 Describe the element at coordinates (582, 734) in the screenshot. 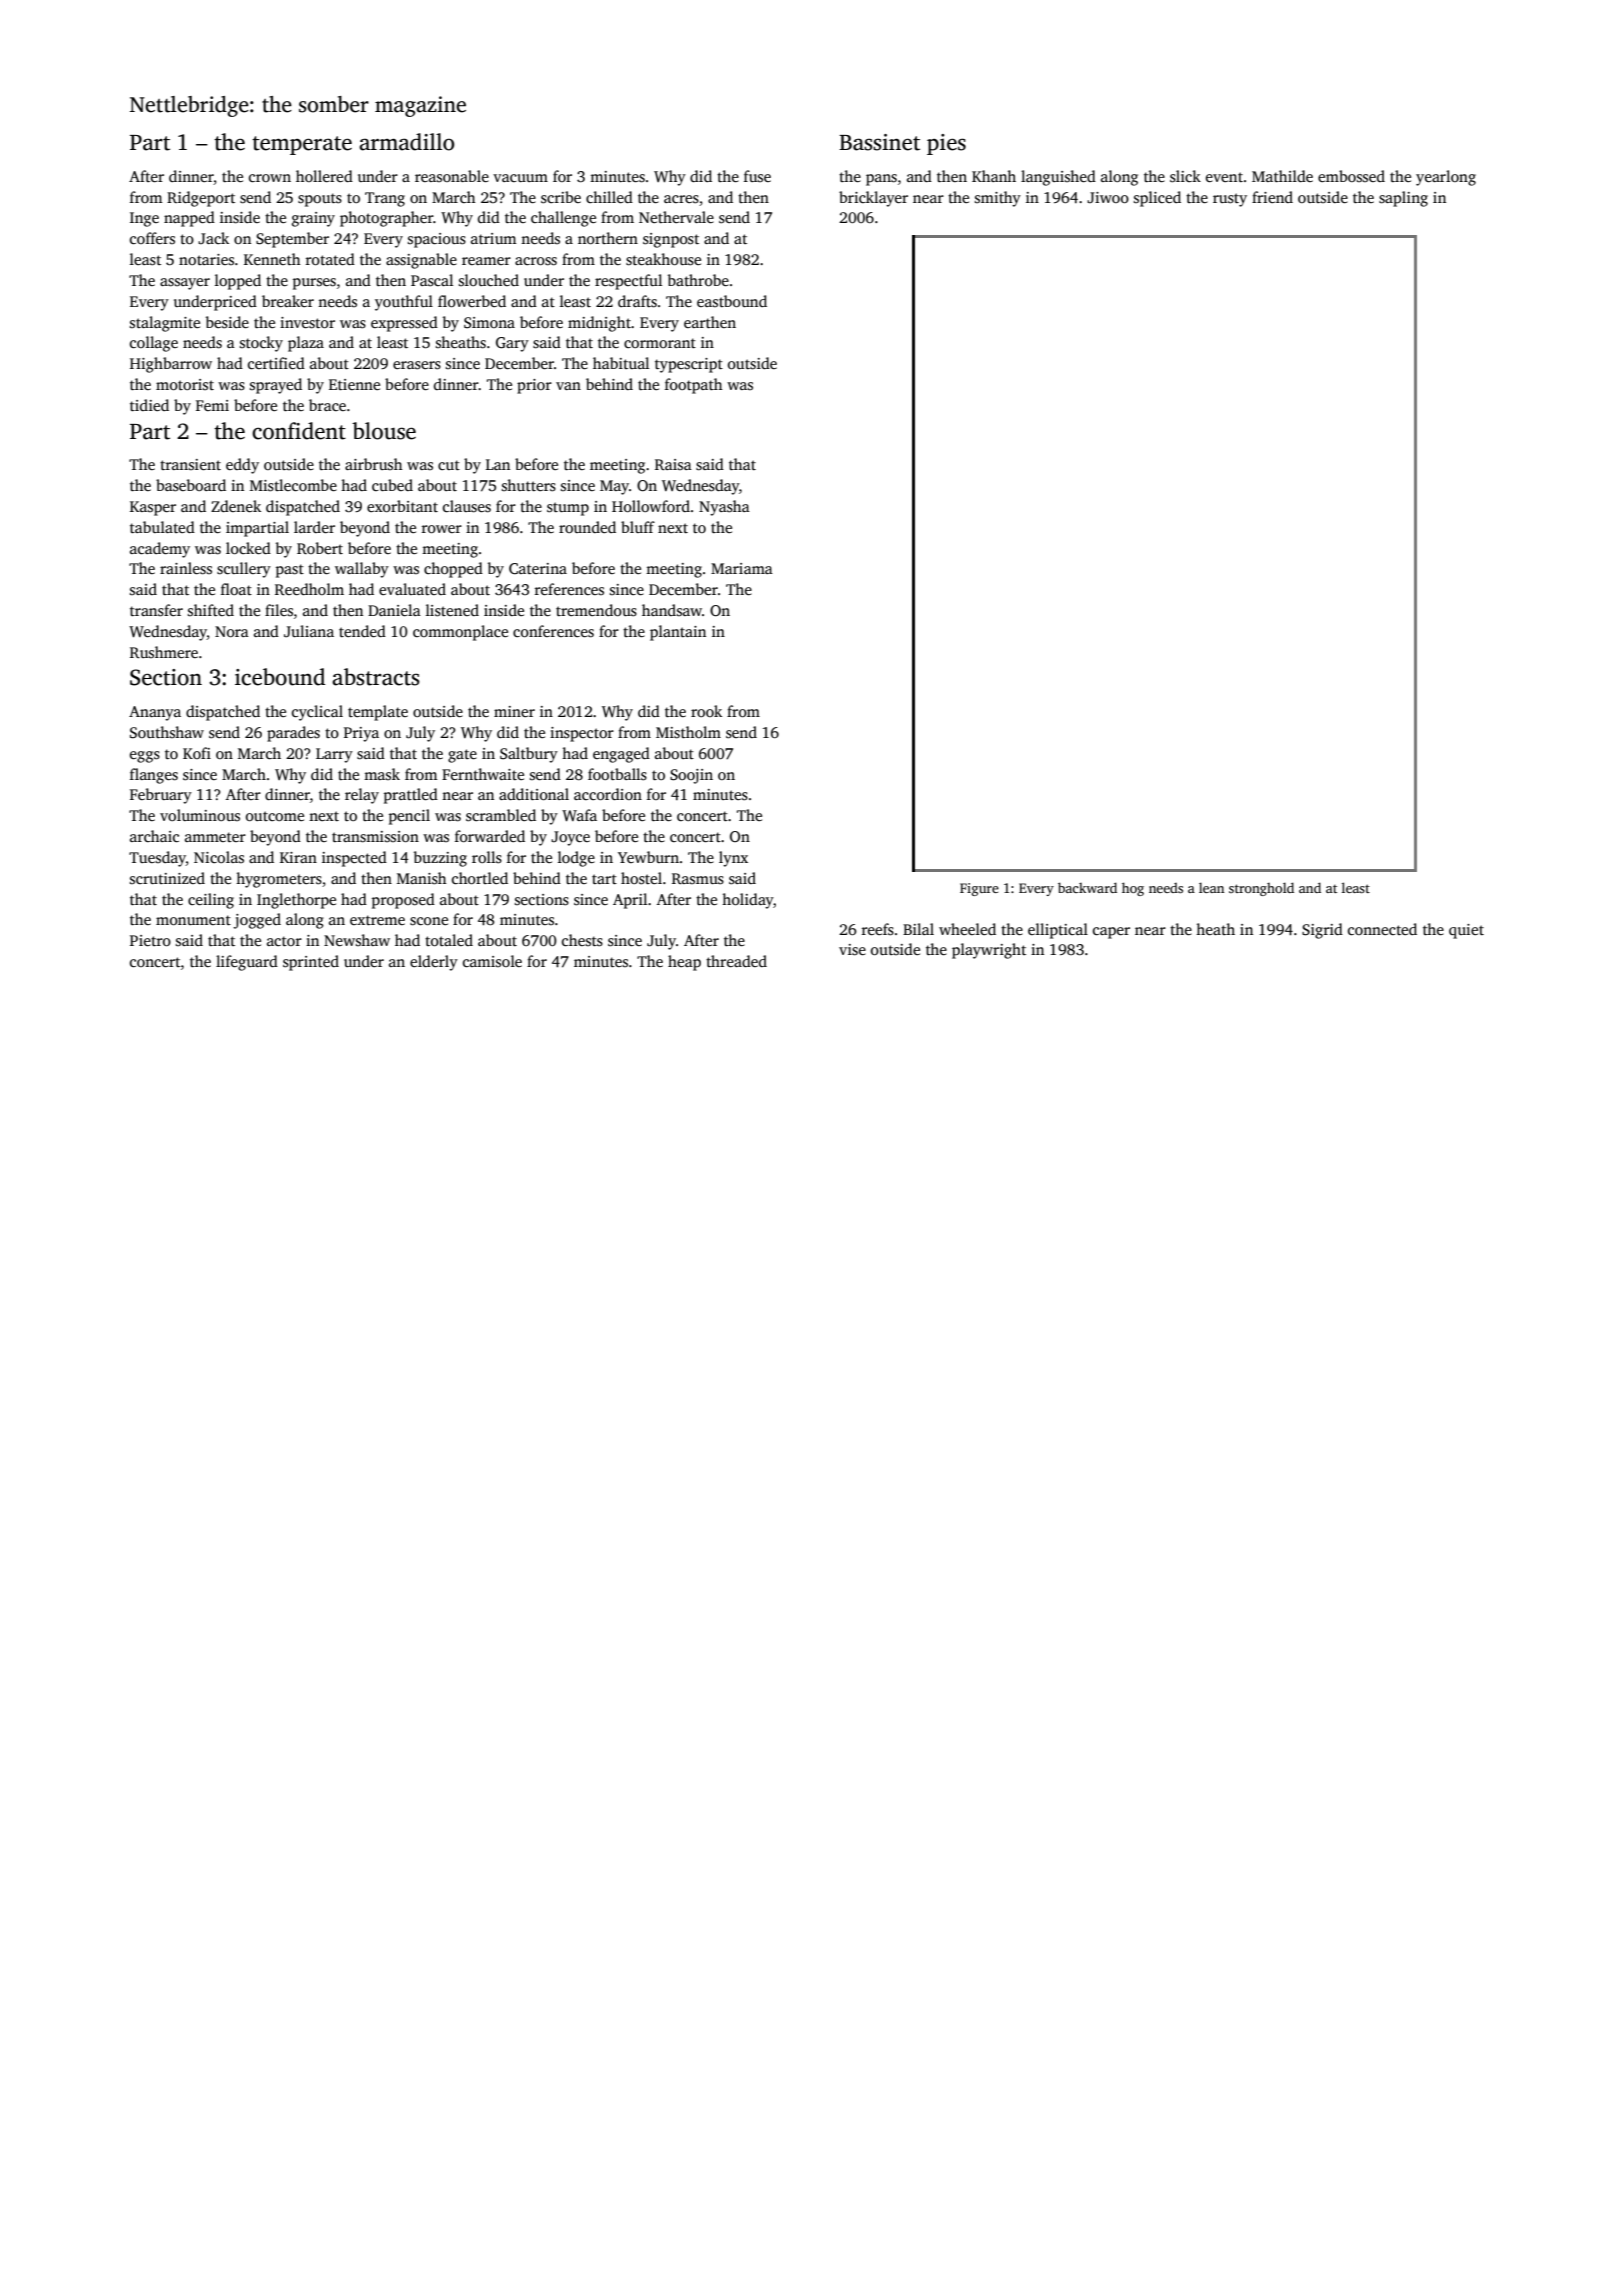

I see `inspector` at that location.
